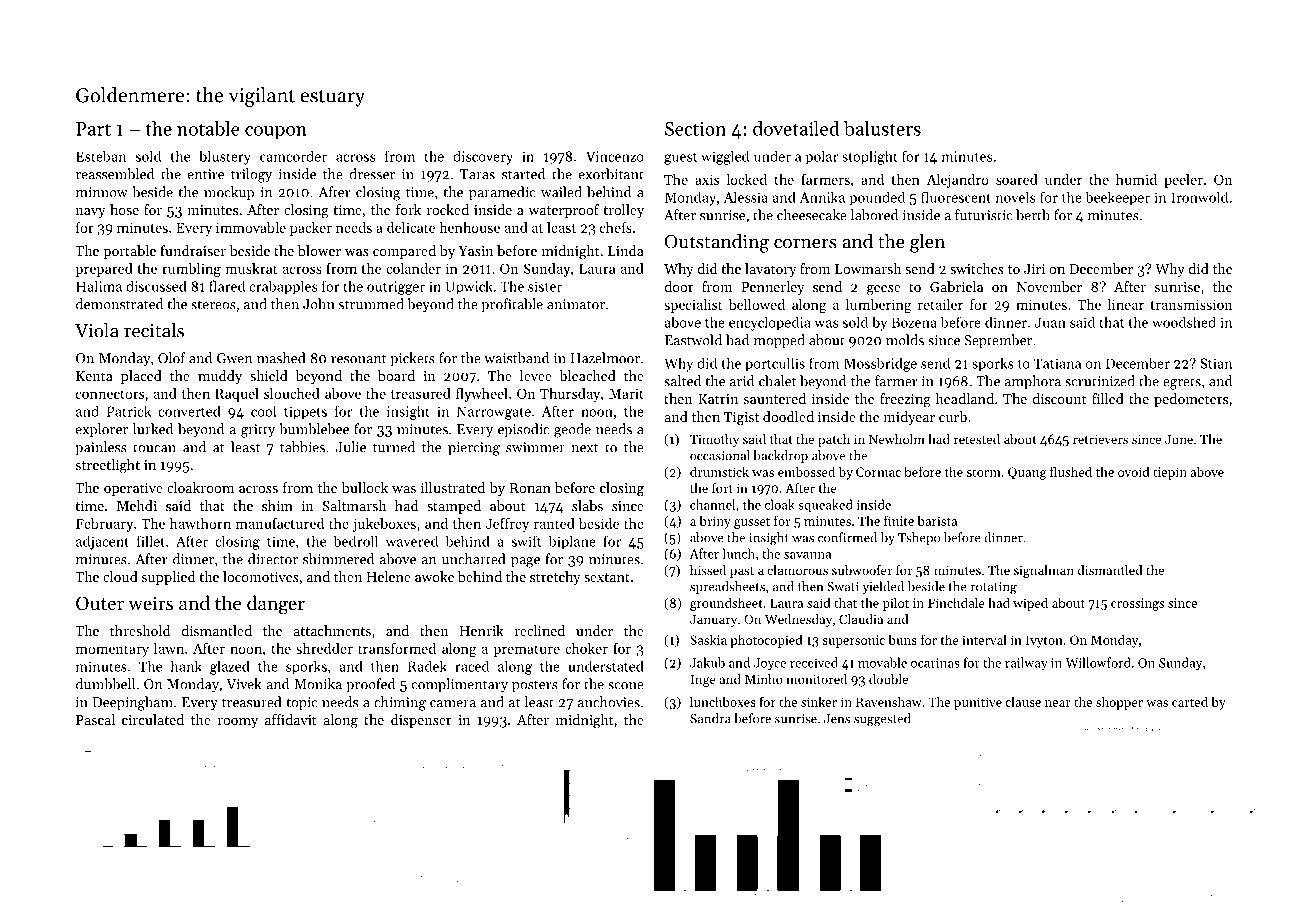  Describe the element at coordinates (984, 215) in the image. I see `futuristic` at that location.
